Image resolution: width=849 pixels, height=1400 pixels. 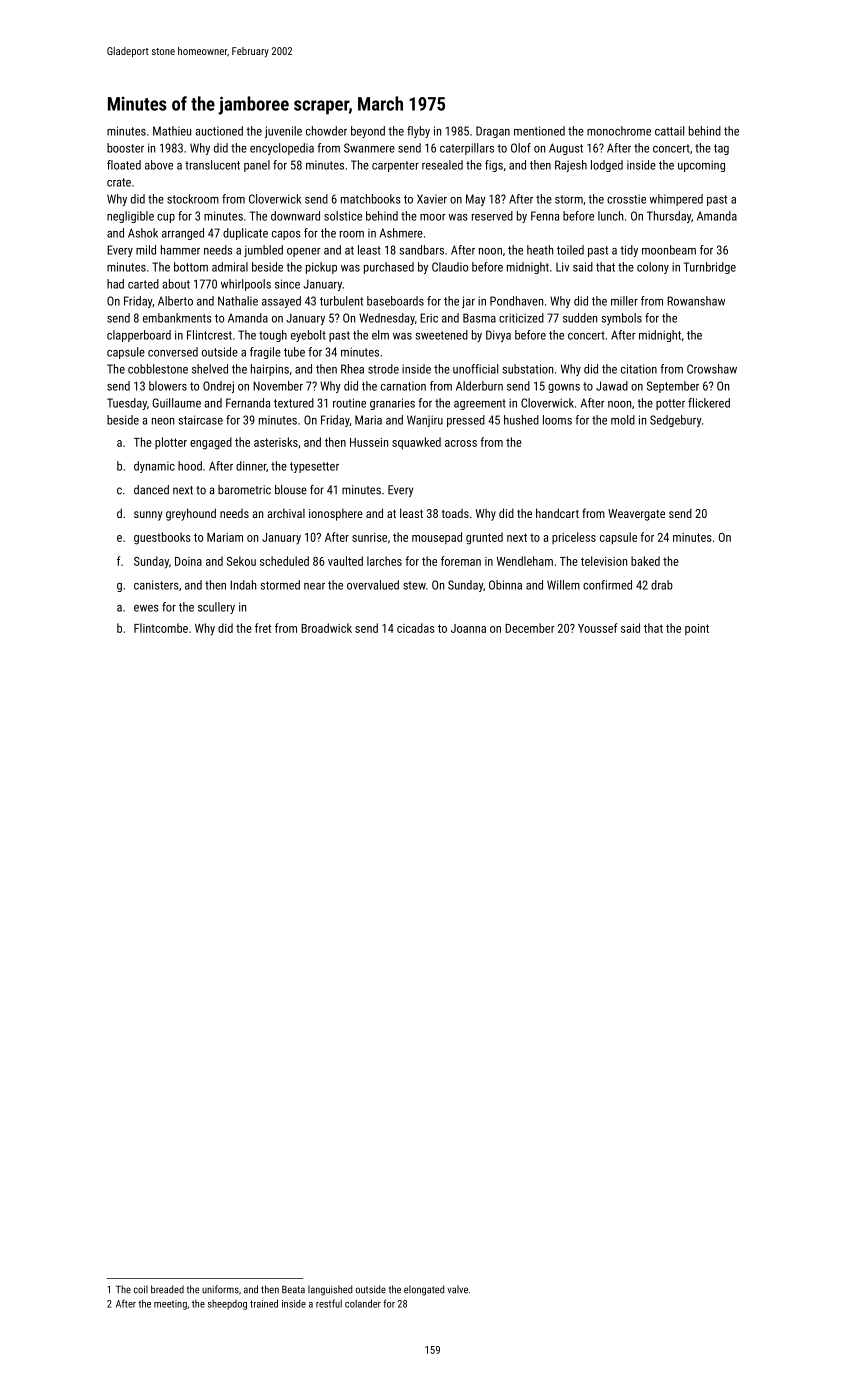 What do you see at coordinates (461, 561) in the page?
I see `foreman` at bounding box center [461, 561].
